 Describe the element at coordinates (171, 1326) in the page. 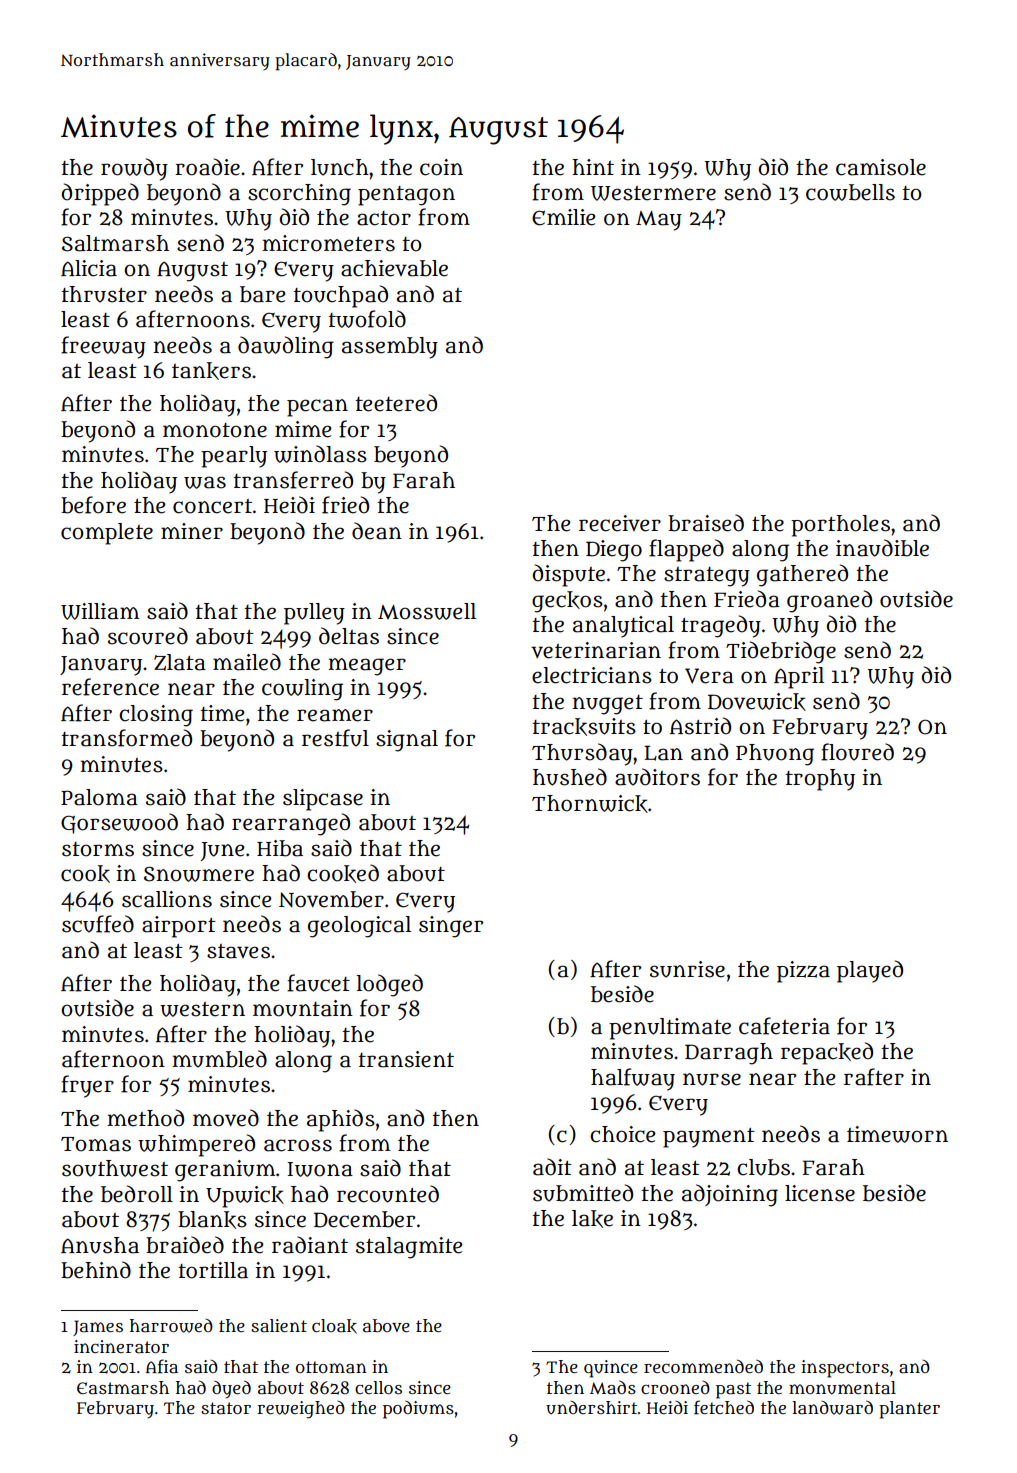

I see `harrowed` at that location.
